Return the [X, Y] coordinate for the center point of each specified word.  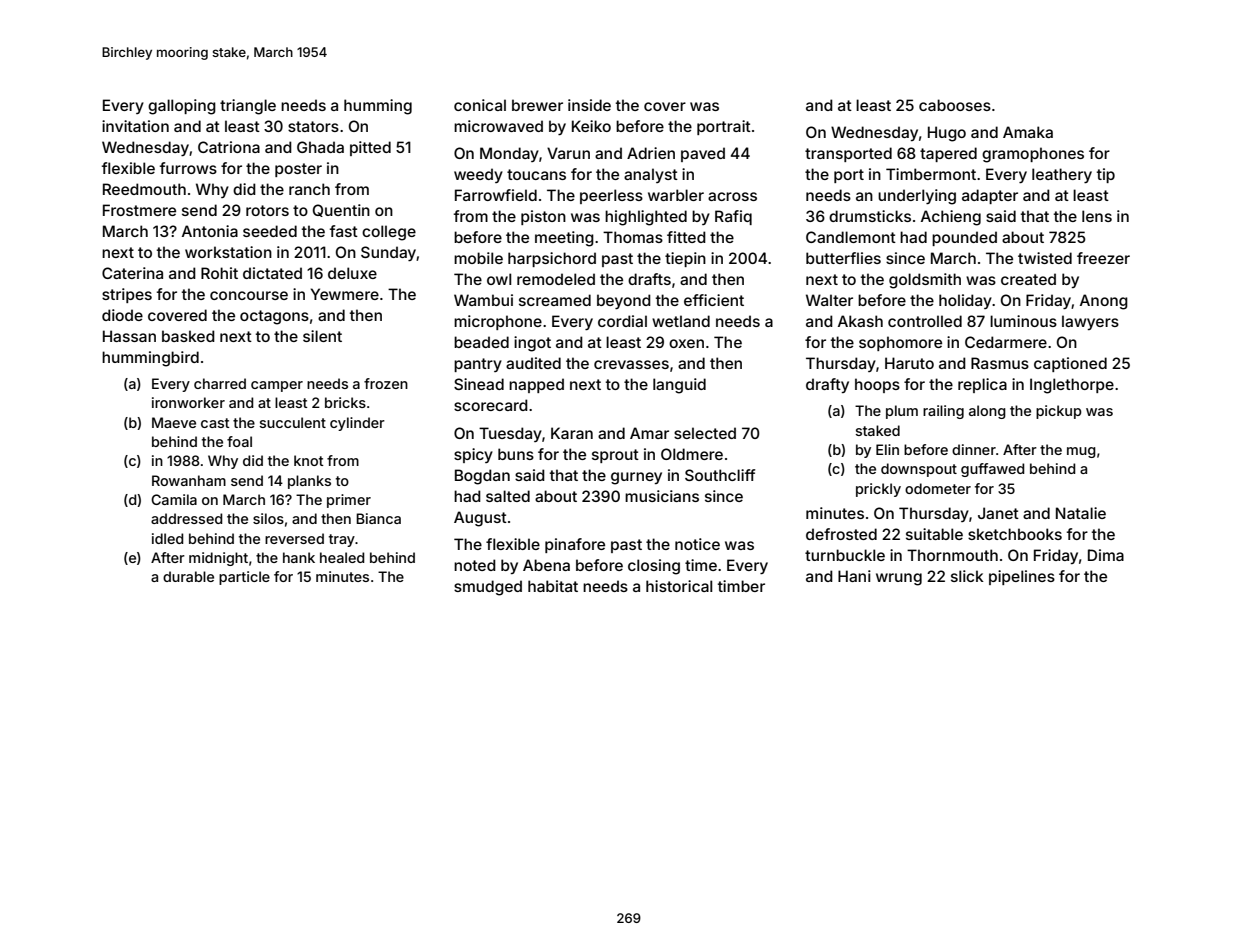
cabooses [955, 105]
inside [589, 105]
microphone [498, 322]
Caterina [132, 273]
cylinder [357, 424]
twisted [1045, 258]
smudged [488, 588]
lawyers [1090, 322]
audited [533, 363]
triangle [248, 107]
